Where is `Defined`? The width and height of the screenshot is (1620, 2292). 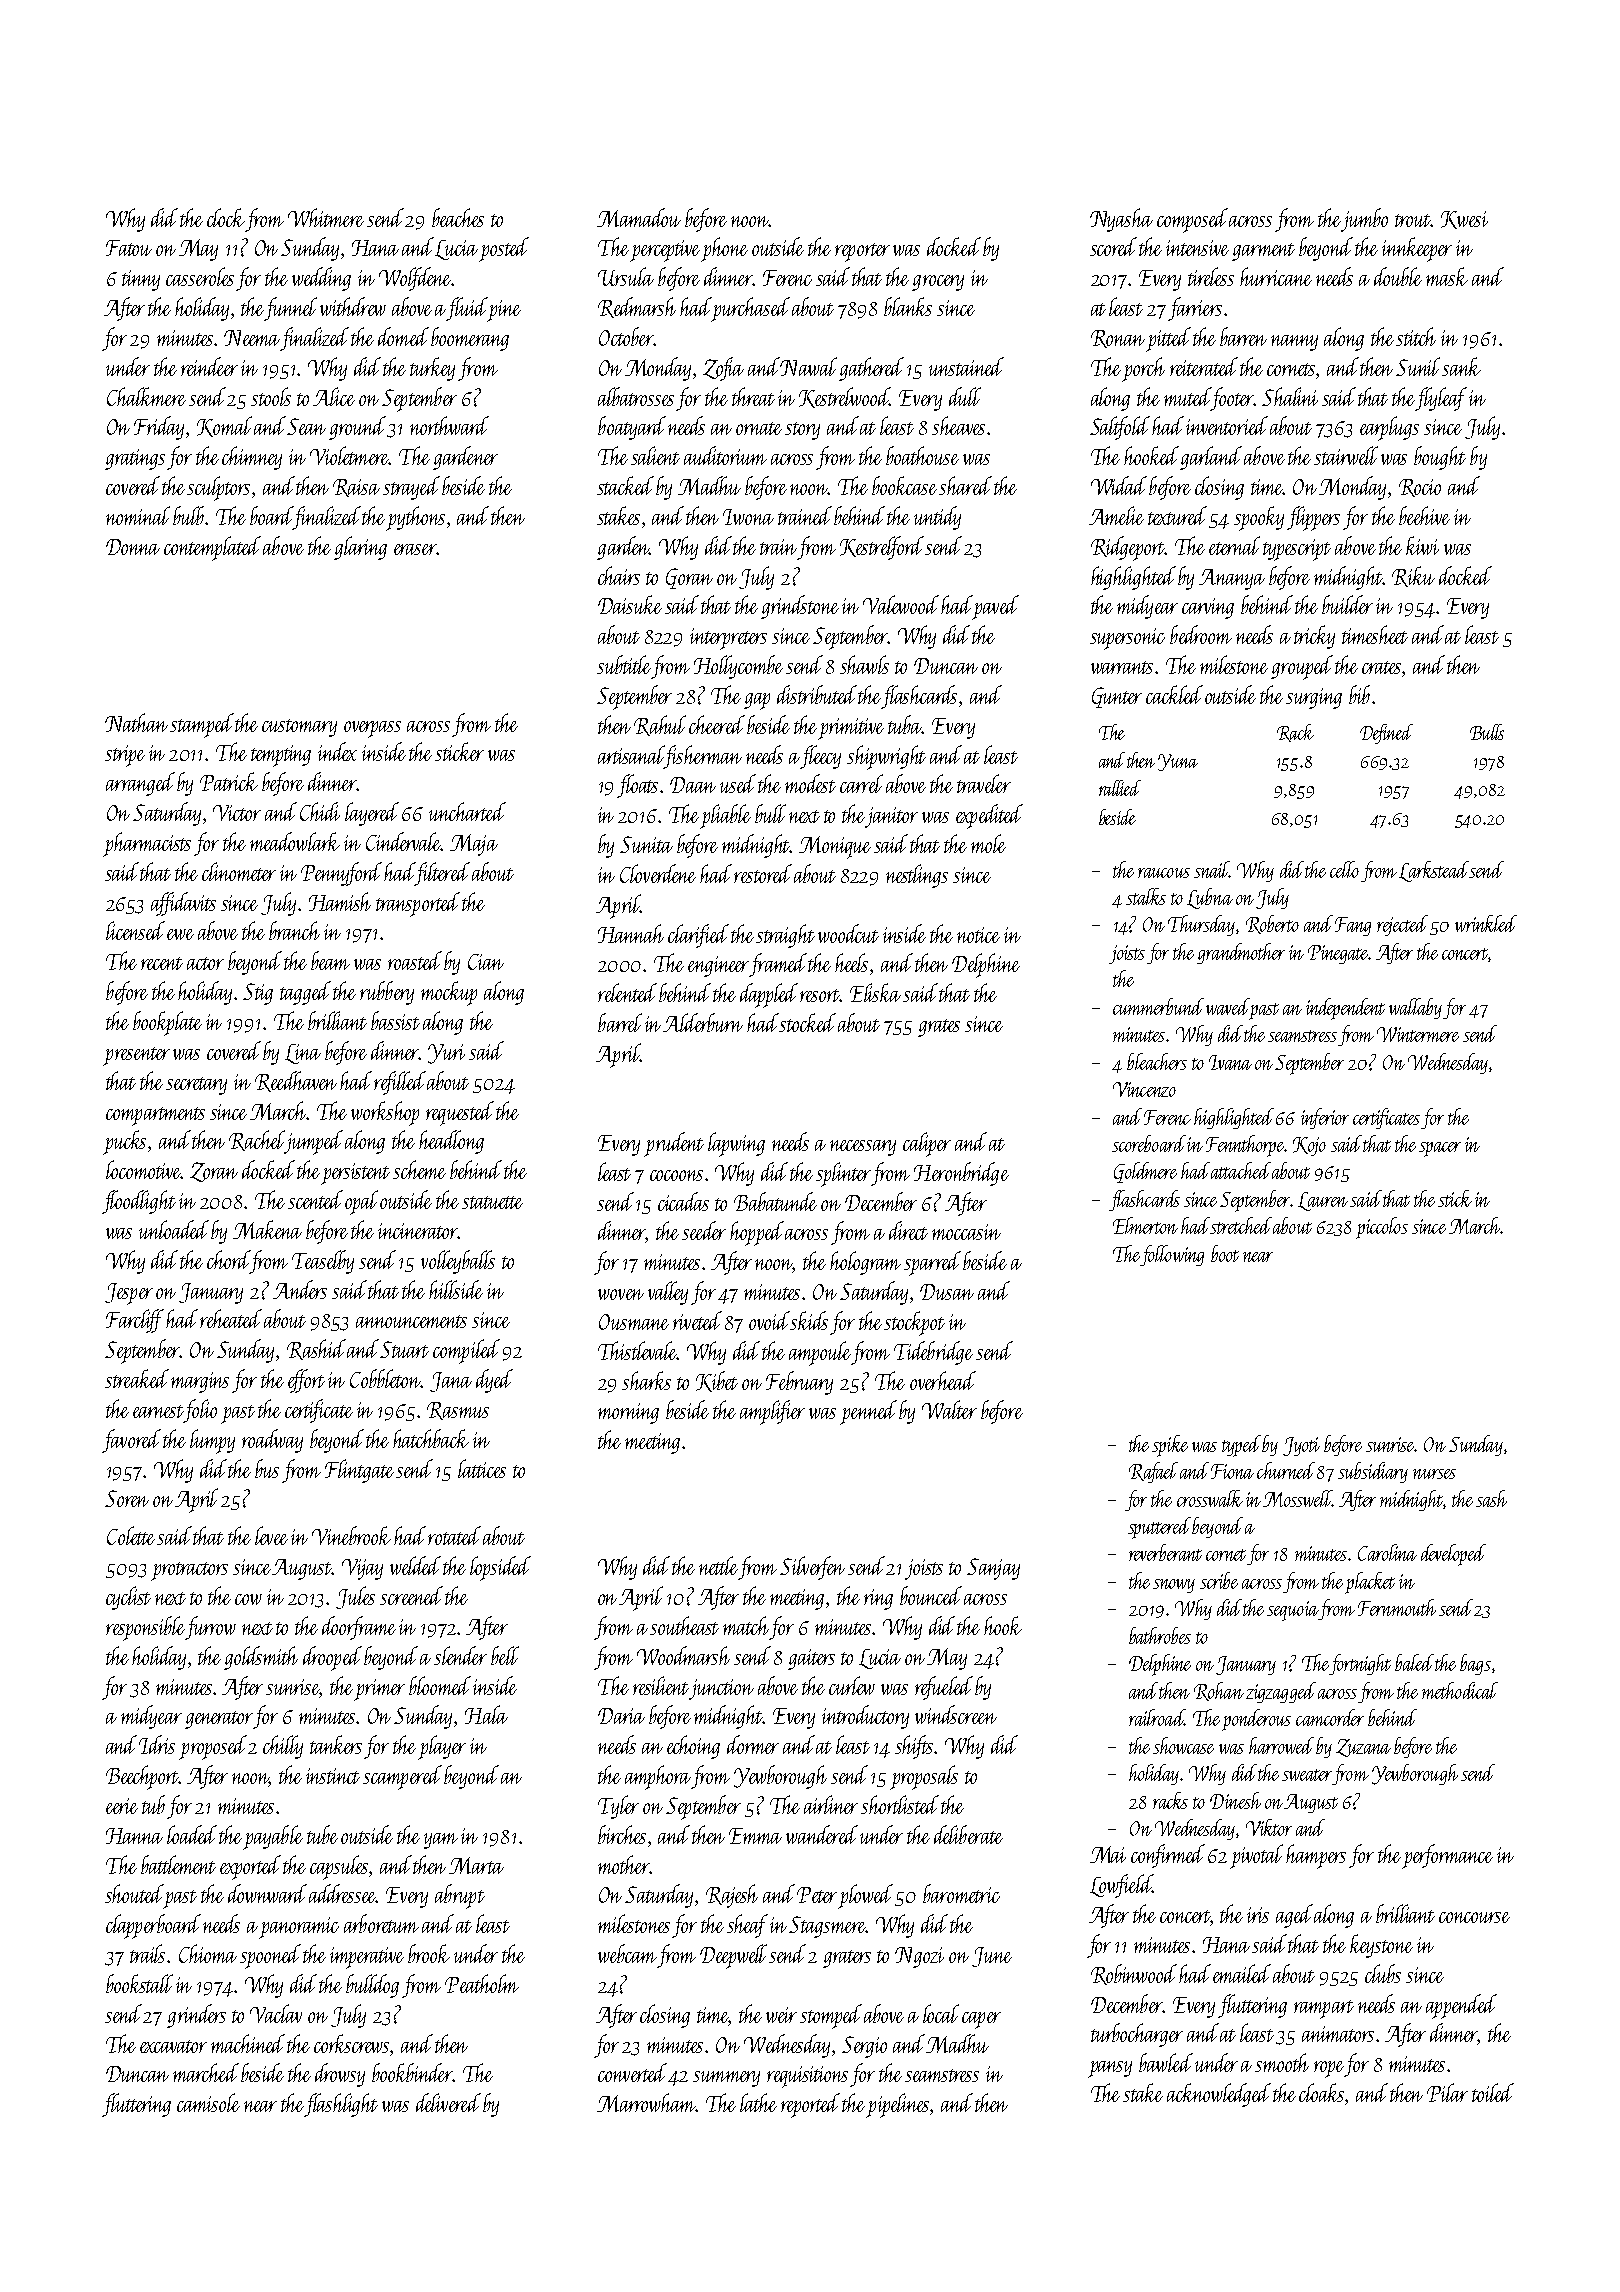
Defined is located at coordinates (1386, 734).
